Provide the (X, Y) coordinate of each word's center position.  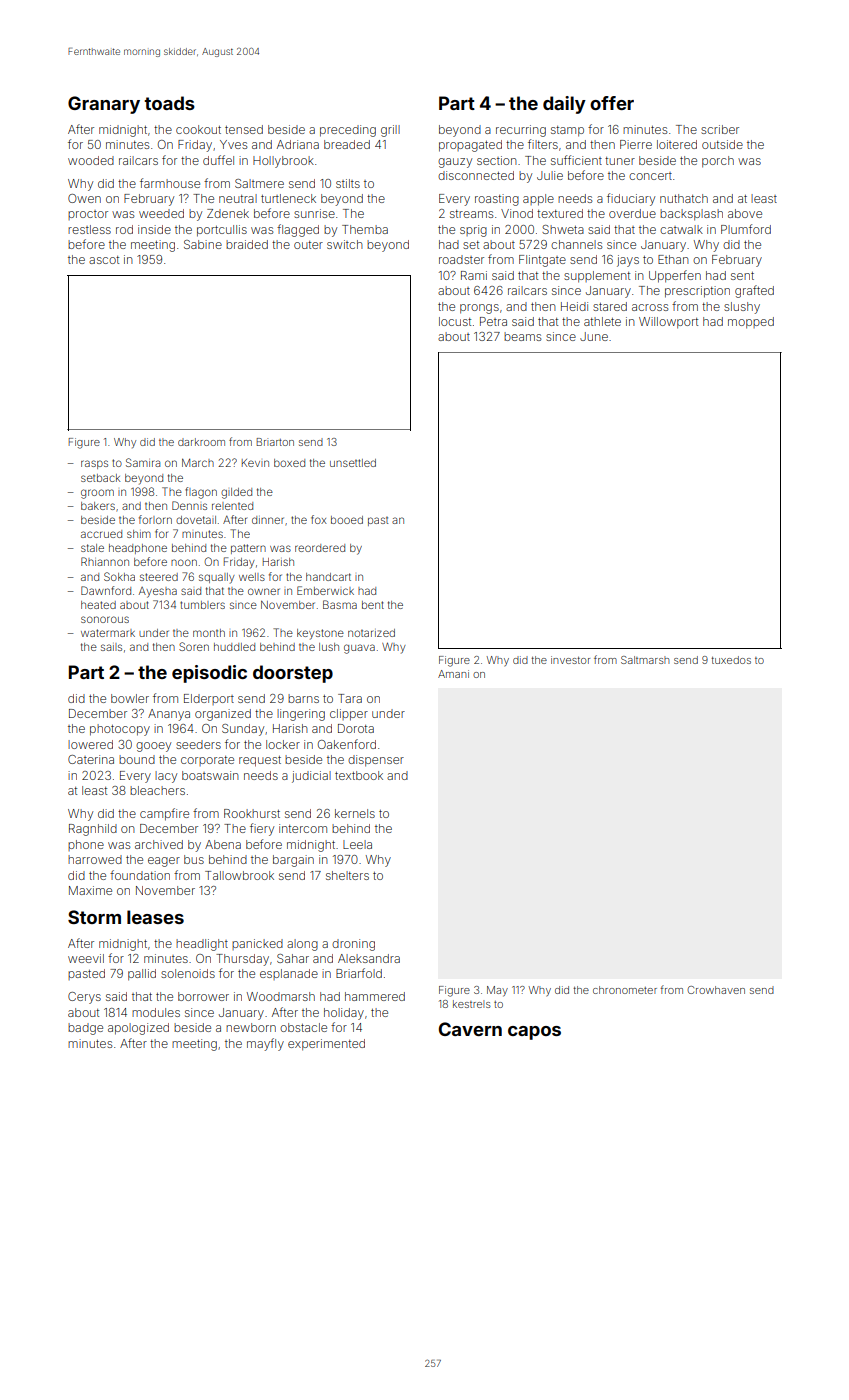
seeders (198, 744)
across (650, 307)
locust (455, 321)
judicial (311, 777)
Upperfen (675, 276)
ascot (104, 260)
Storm (94, 917)
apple (538, 200)
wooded (91, 160)
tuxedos (731, 660)
